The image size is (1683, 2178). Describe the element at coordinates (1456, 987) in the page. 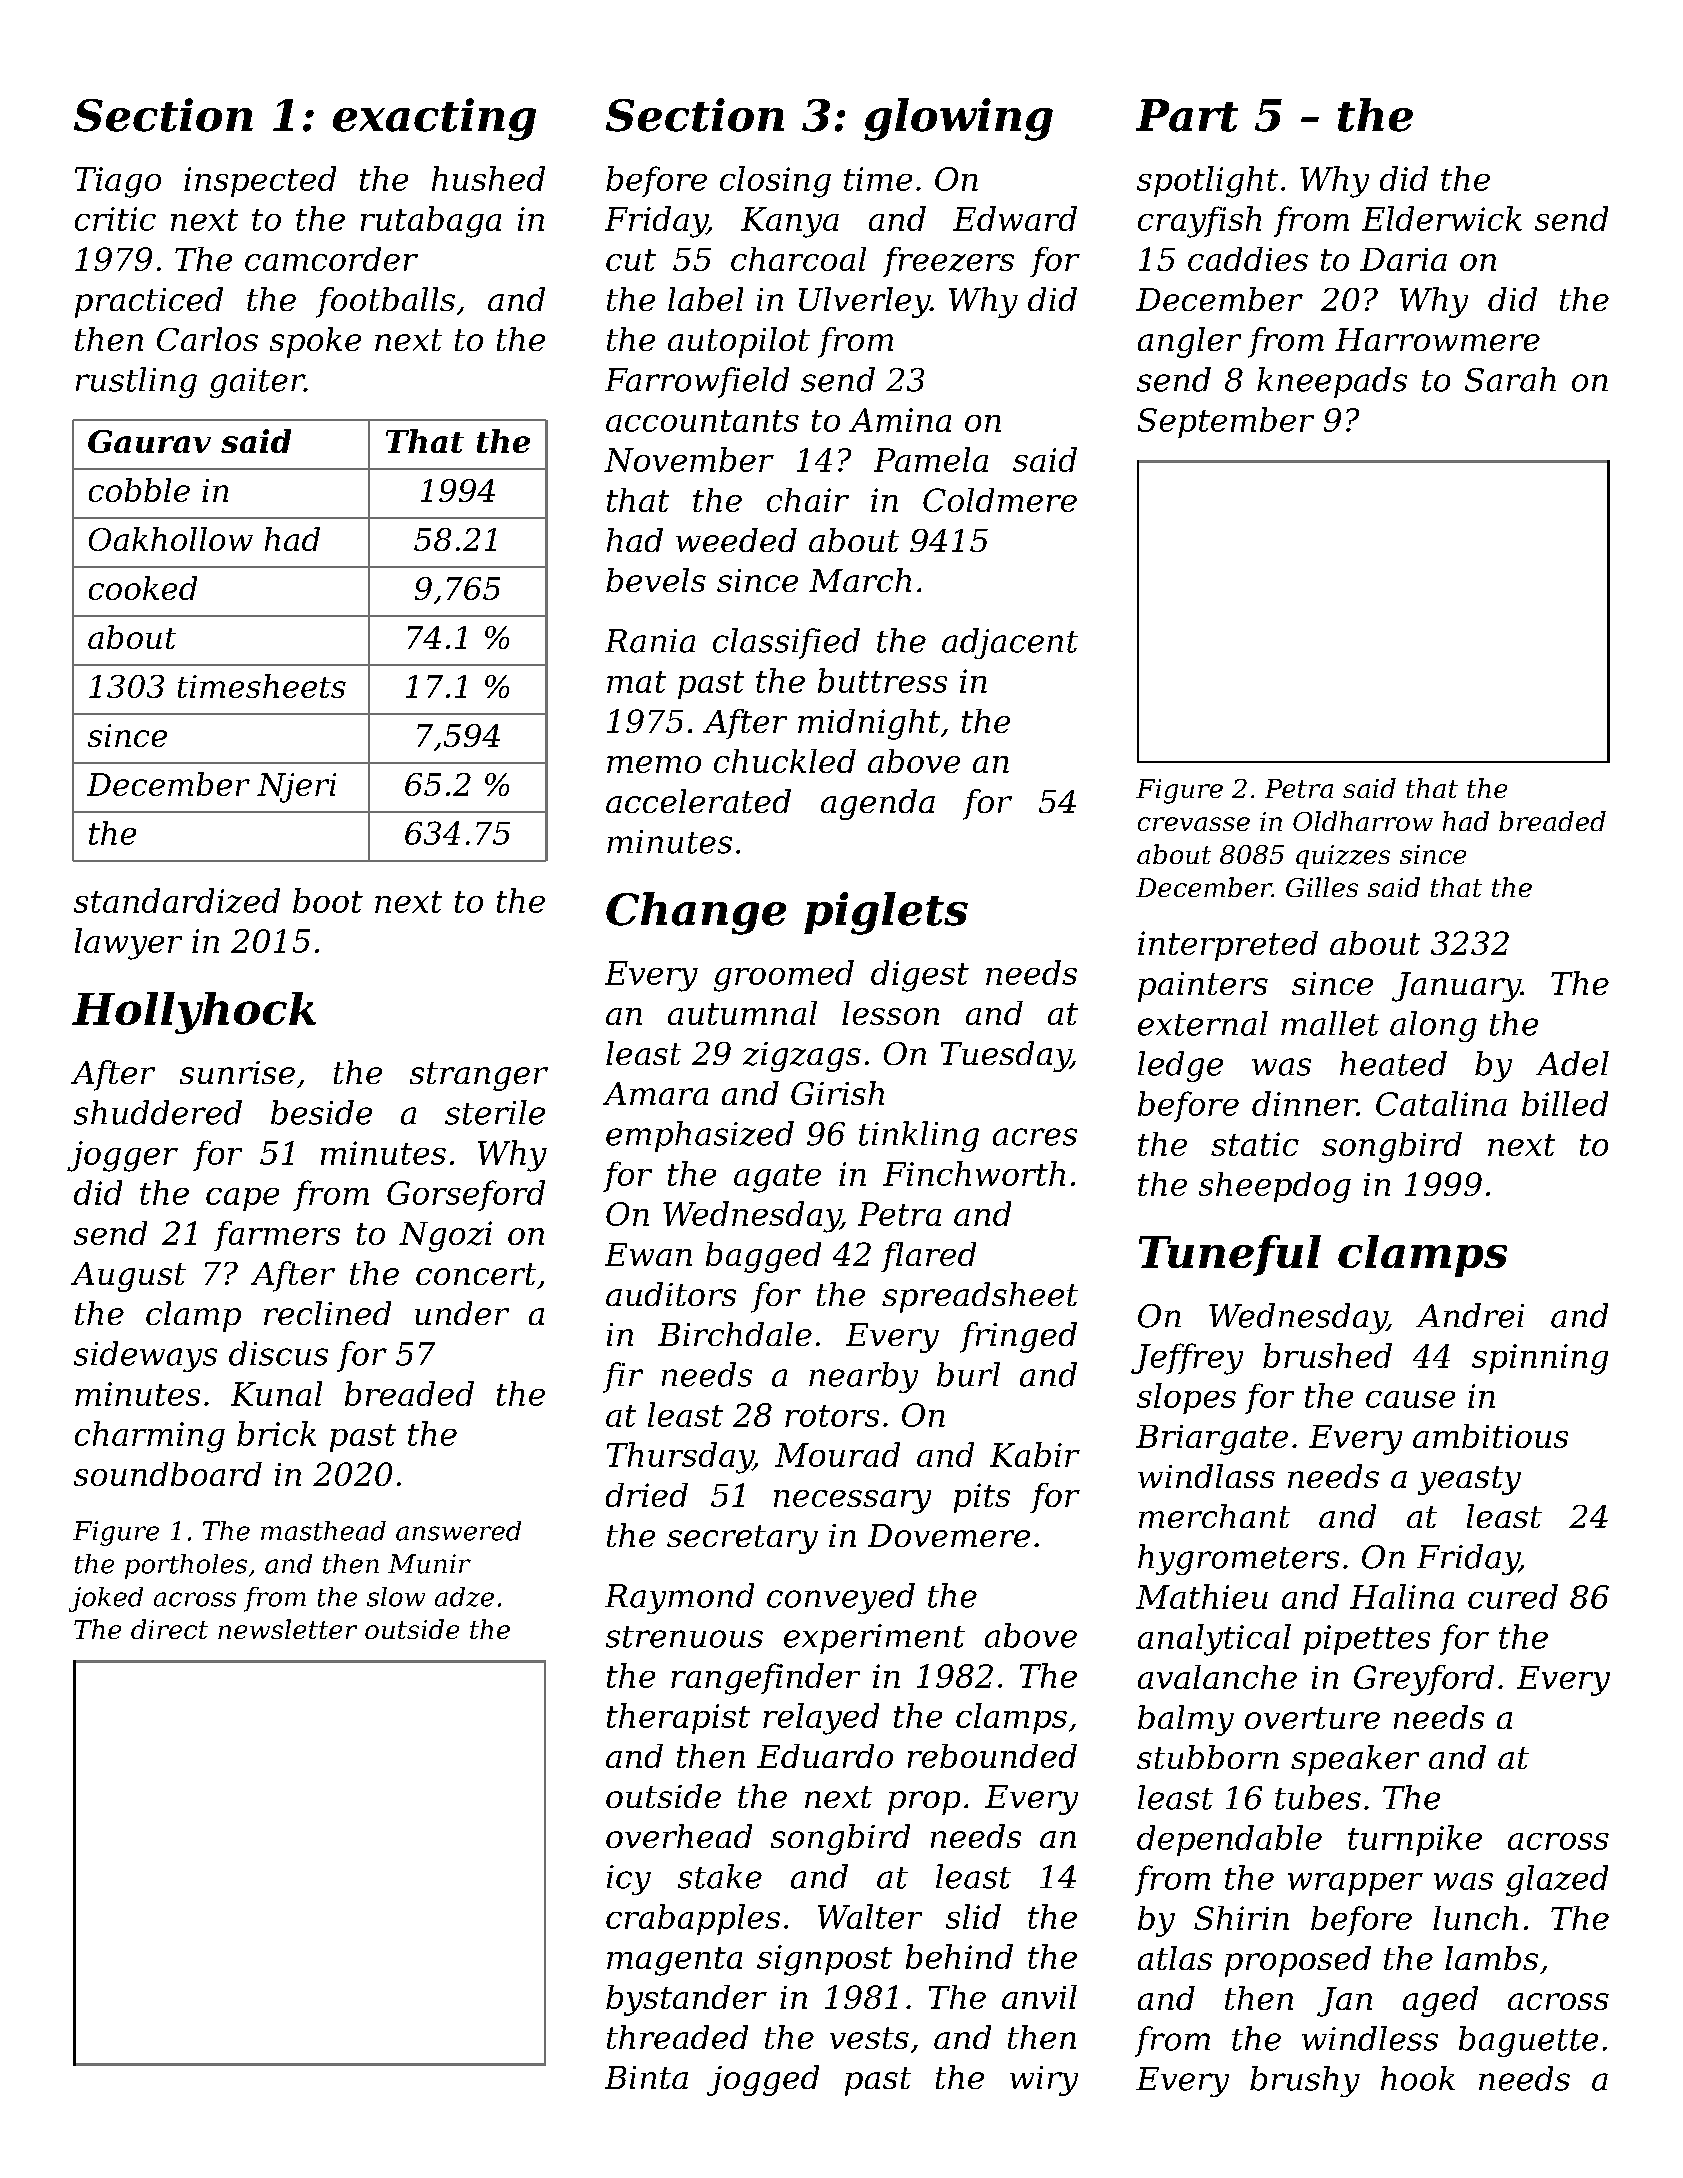

I see `January` at that location.
